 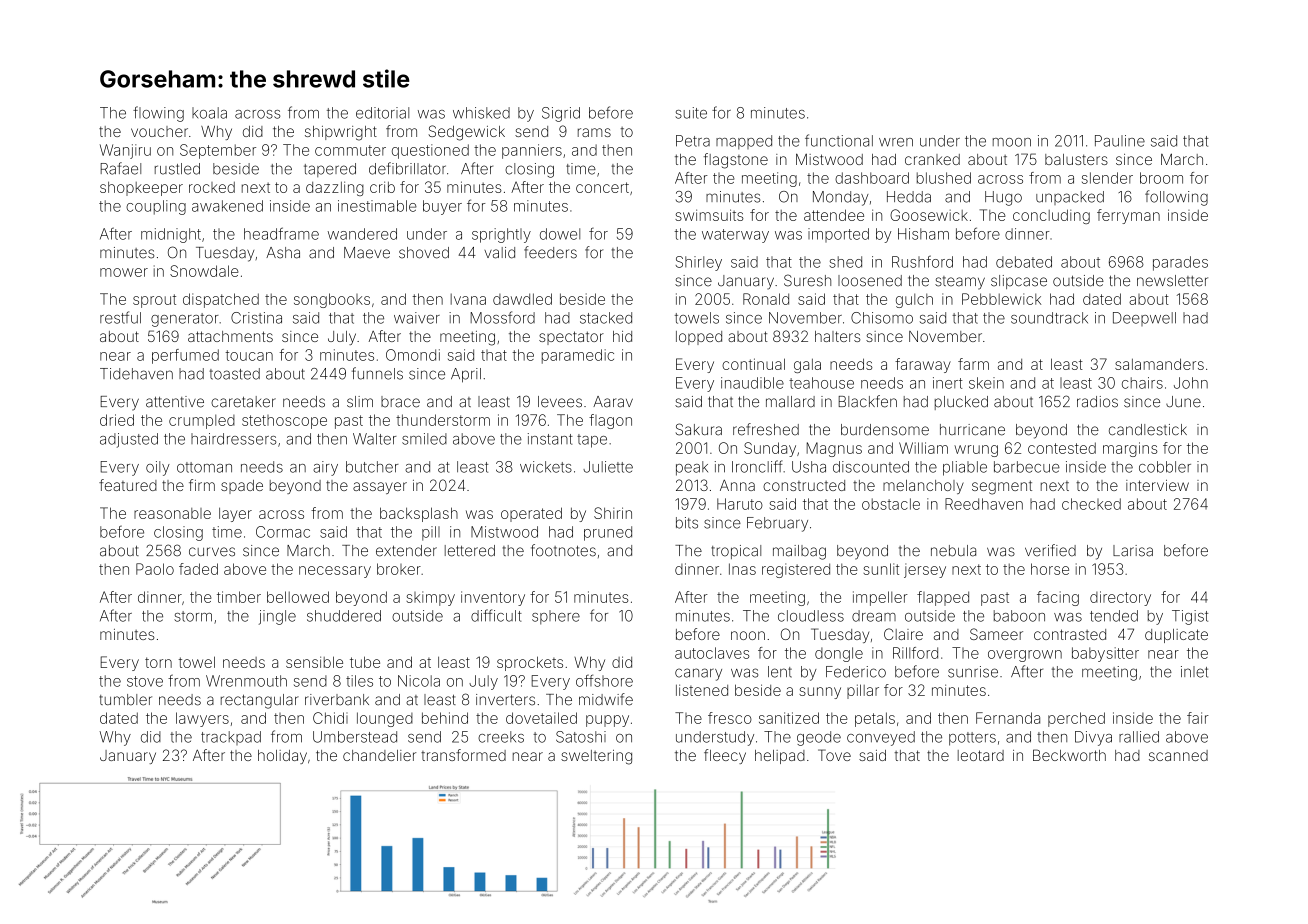 I want to click on Pauline, so click(x=1120, y=141).
